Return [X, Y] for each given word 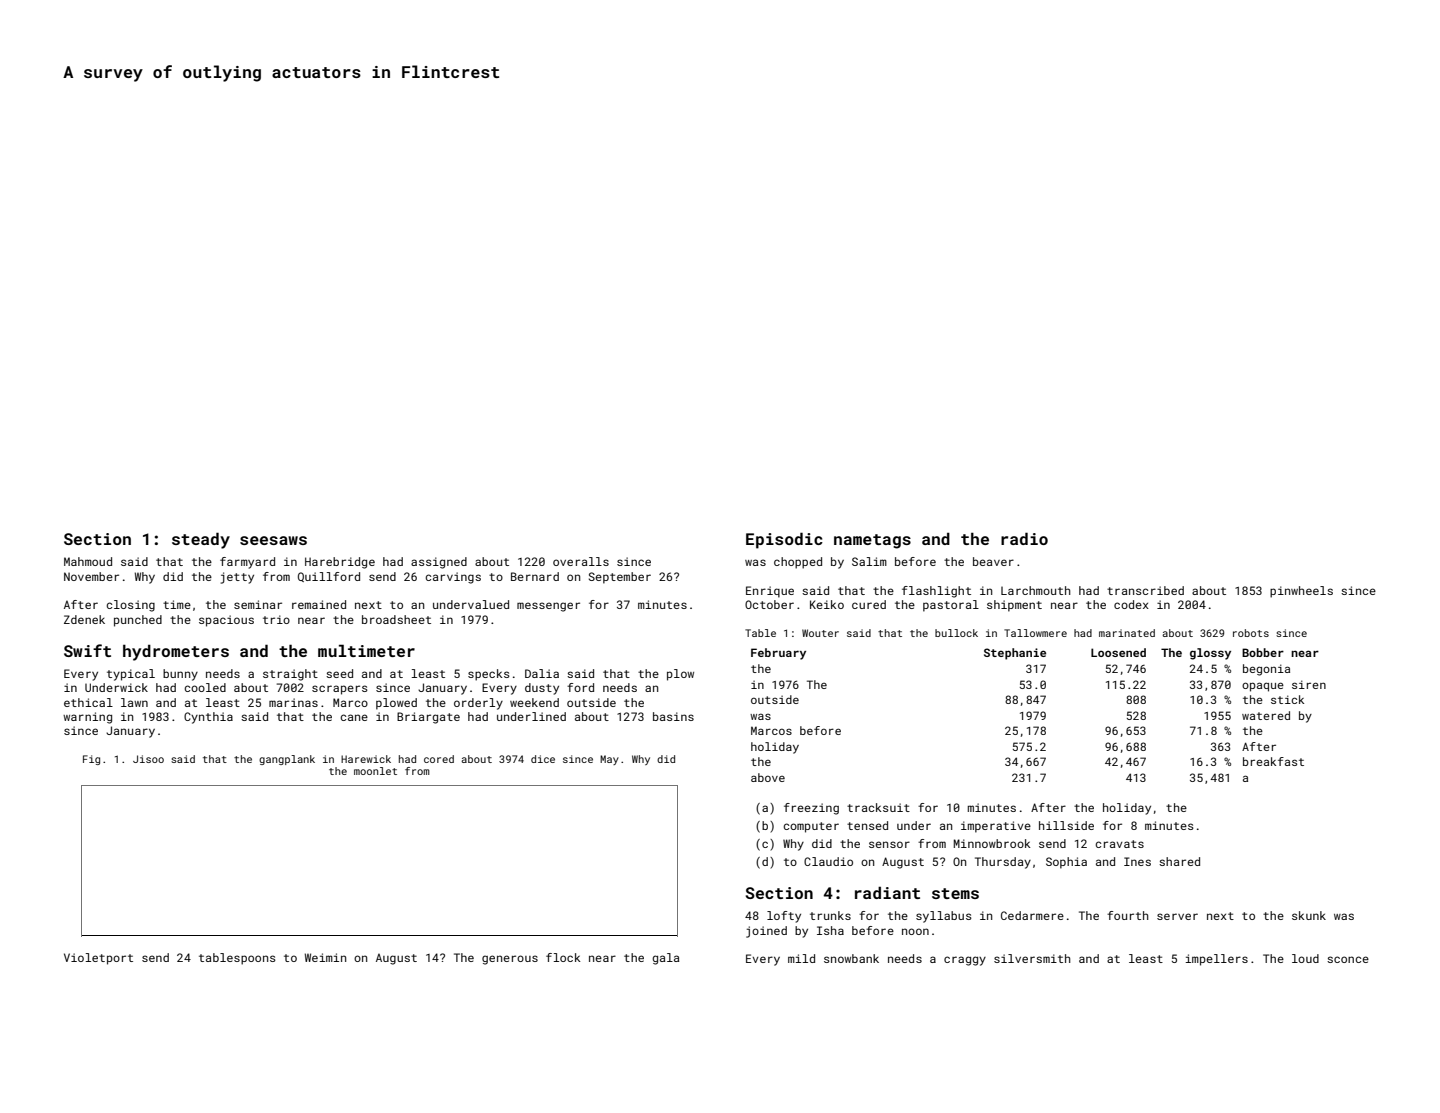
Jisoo [148, 759]
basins [673, 716]
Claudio [828, 861]
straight [290, 675]
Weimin [325, 957]
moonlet [375, 771]
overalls [581, 561]
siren [1309, 684]
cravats [1120, 844]
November [91, 576]
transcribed [1145, 590]
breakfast [1273, 761]
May [609, 760]
